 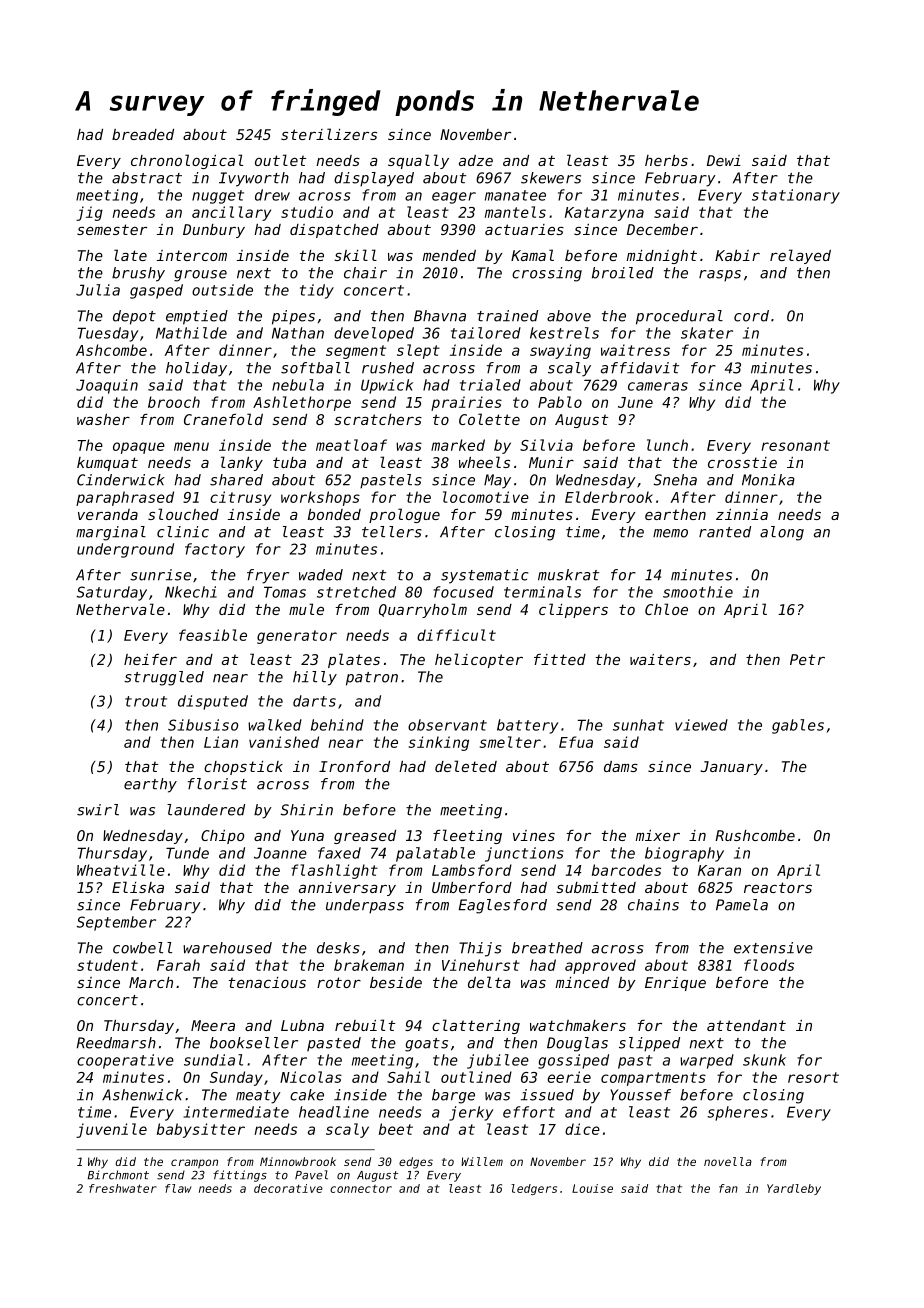 I want to click on Joanne, so click(x=280, y=853).
